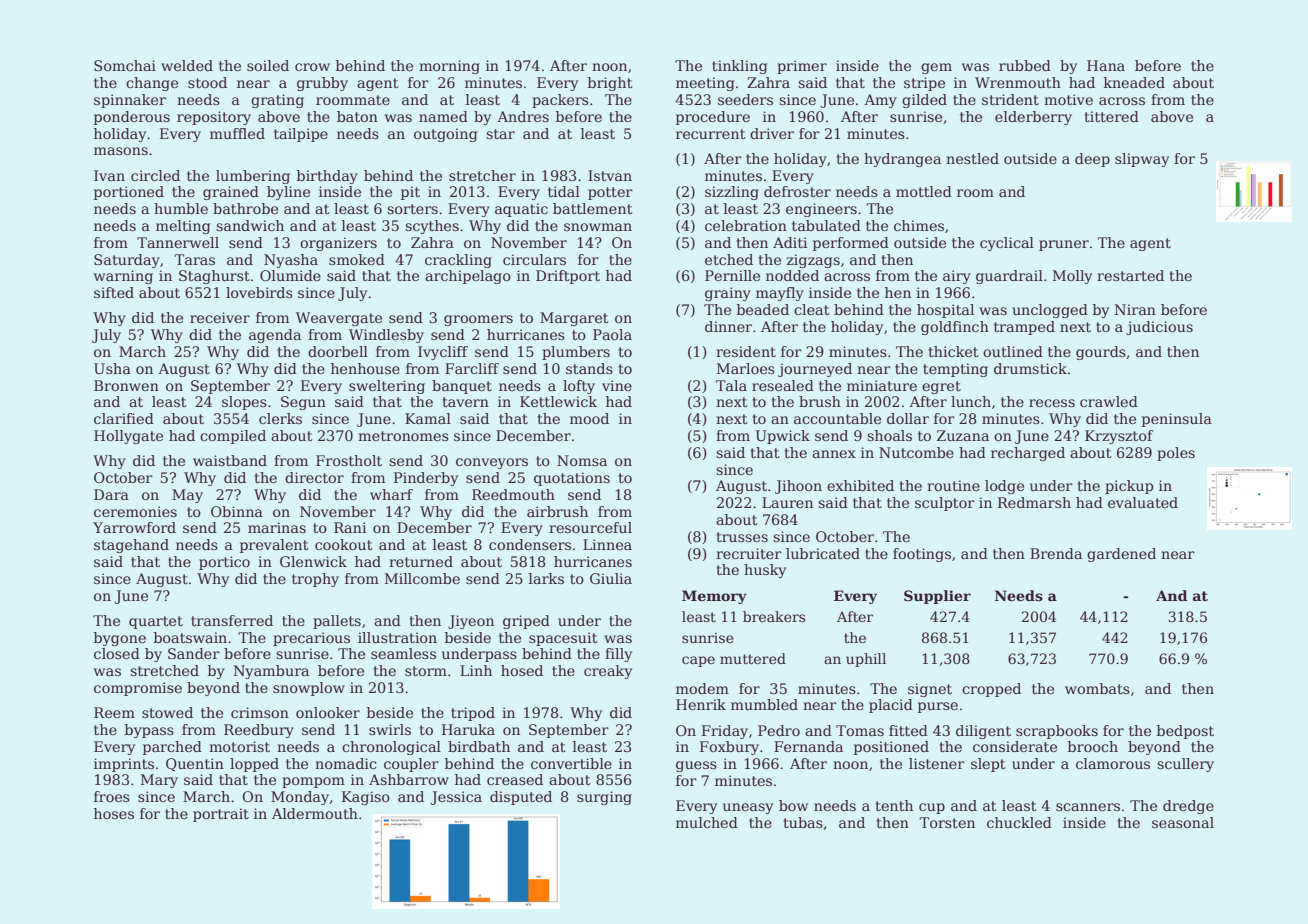  What do you see at coordinates (707, 822) in the page?
I see `mulched` at bounding box center [707, 822].
